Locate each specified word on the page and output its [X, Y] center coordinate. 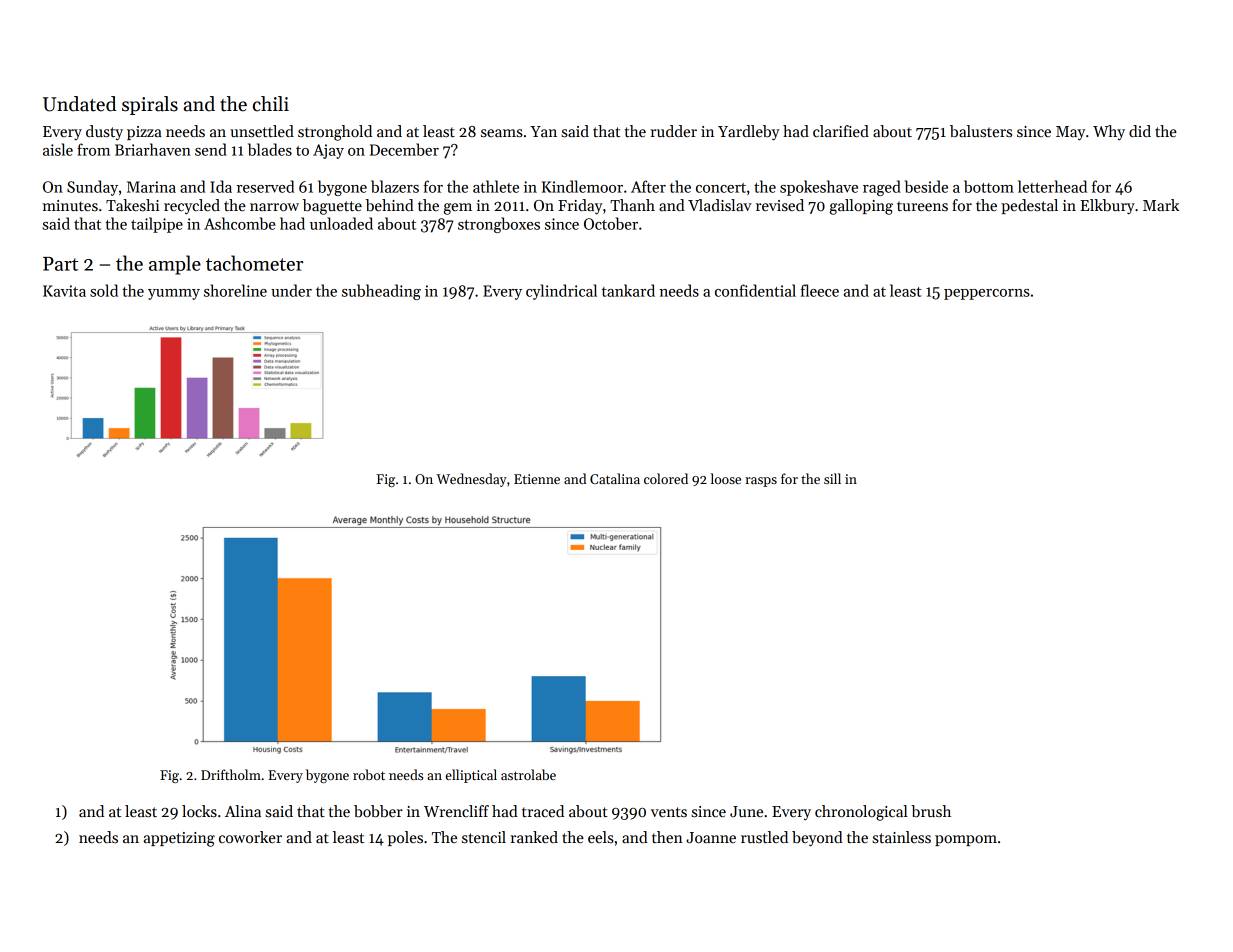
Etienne [537, 479]
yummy [174, 294]
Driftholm [231, 774]
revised [780, 205]
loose [726, 478]
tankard [628, 290]
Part [60, 264]
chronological [861, 813]
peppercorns [987, 294]
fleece [819, 290]
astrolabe [528, 774]
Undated [79, 104]
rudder [673, 131]
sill [832, 478]
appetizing [179, 839]
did [1140, 131]
